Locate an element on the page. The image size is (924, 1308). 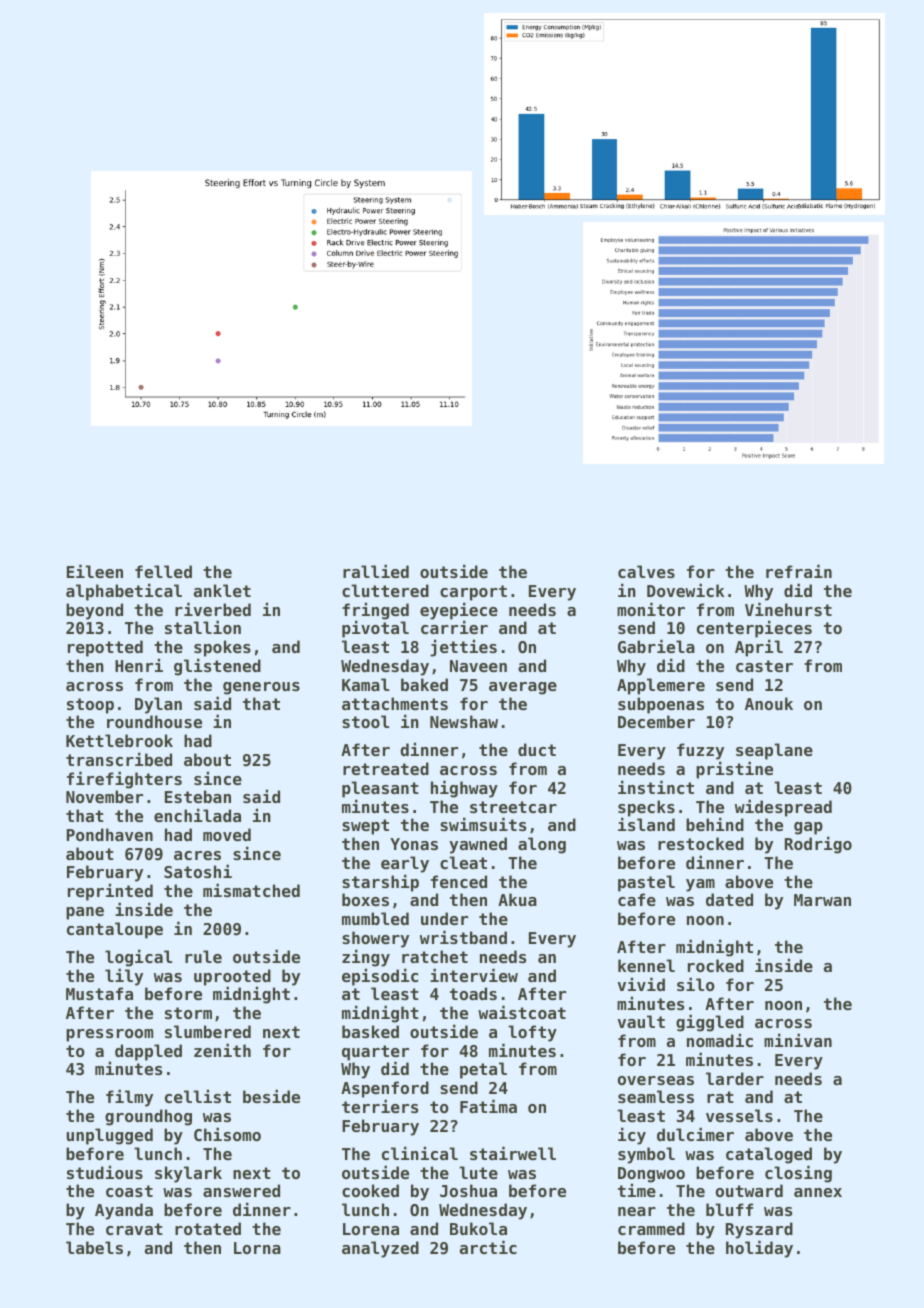
annex is located at coordinates (818, 1192).
